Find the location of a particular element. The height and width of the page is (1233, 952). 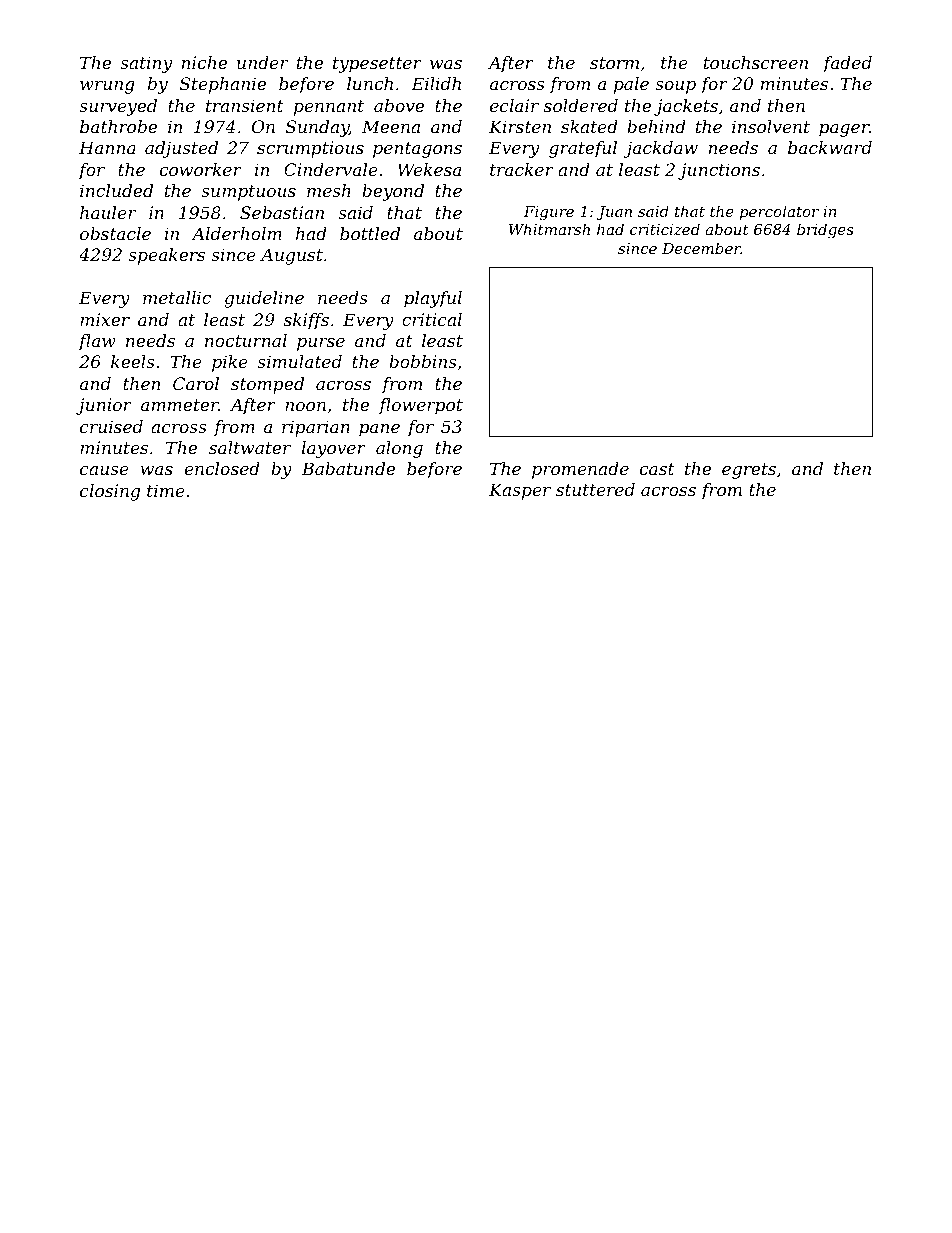

Eilidh is located at coordinates (436, 83).
